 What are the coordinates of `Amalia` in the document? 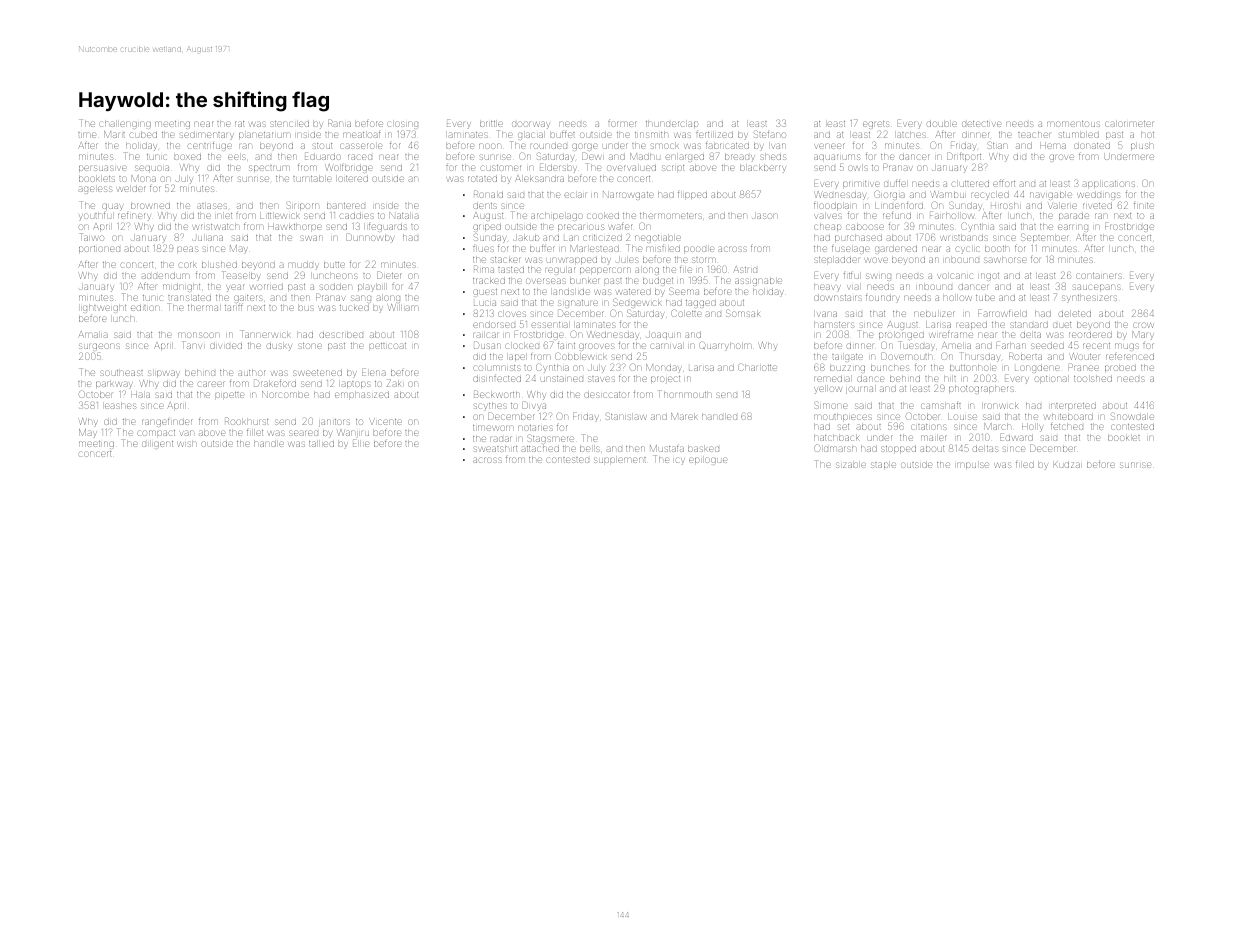 It's located at (93, 334).
